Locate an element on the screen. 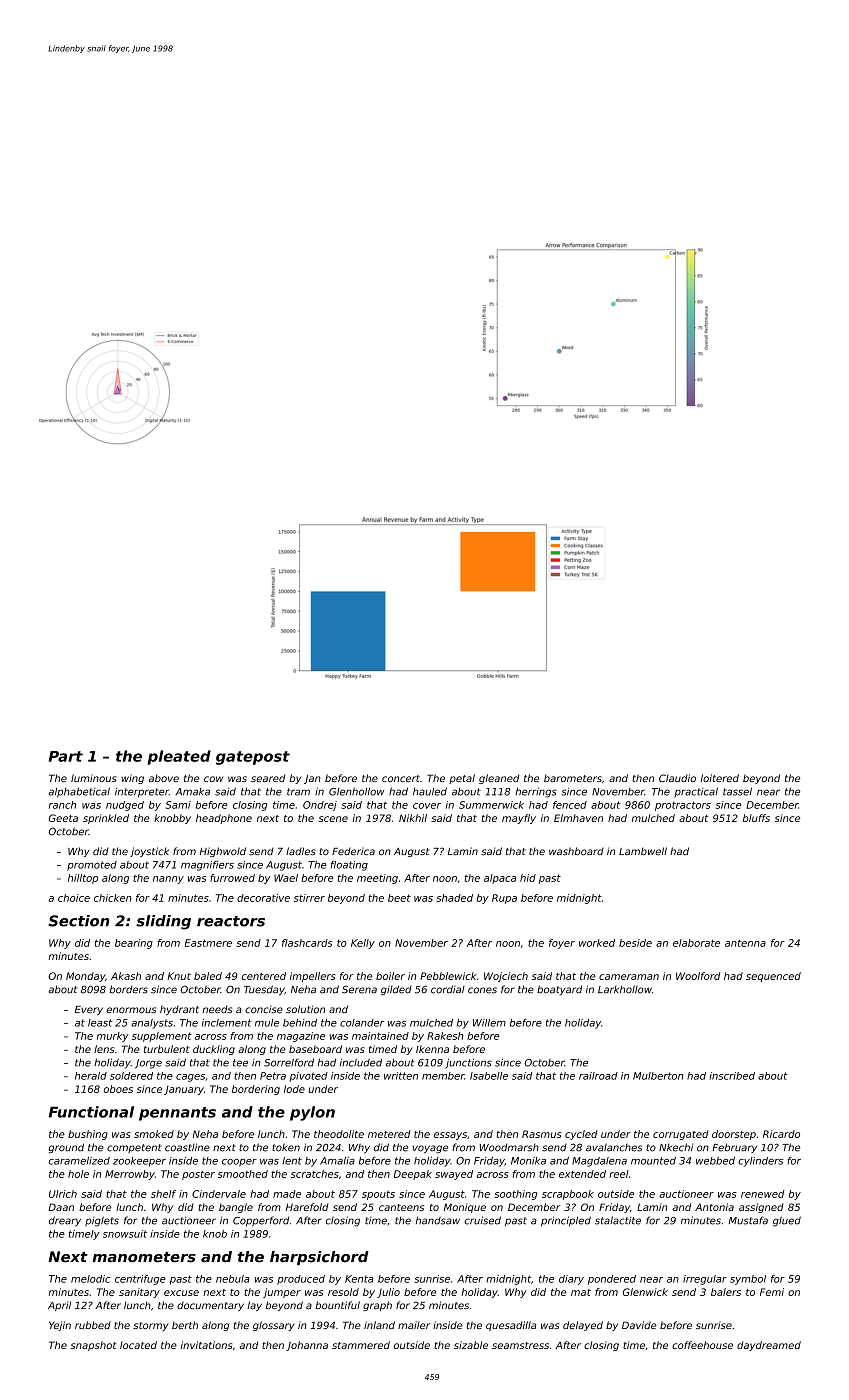 The width and height of the screenshot is (849, 1400). antenna is located at coordinates (745, 943).
